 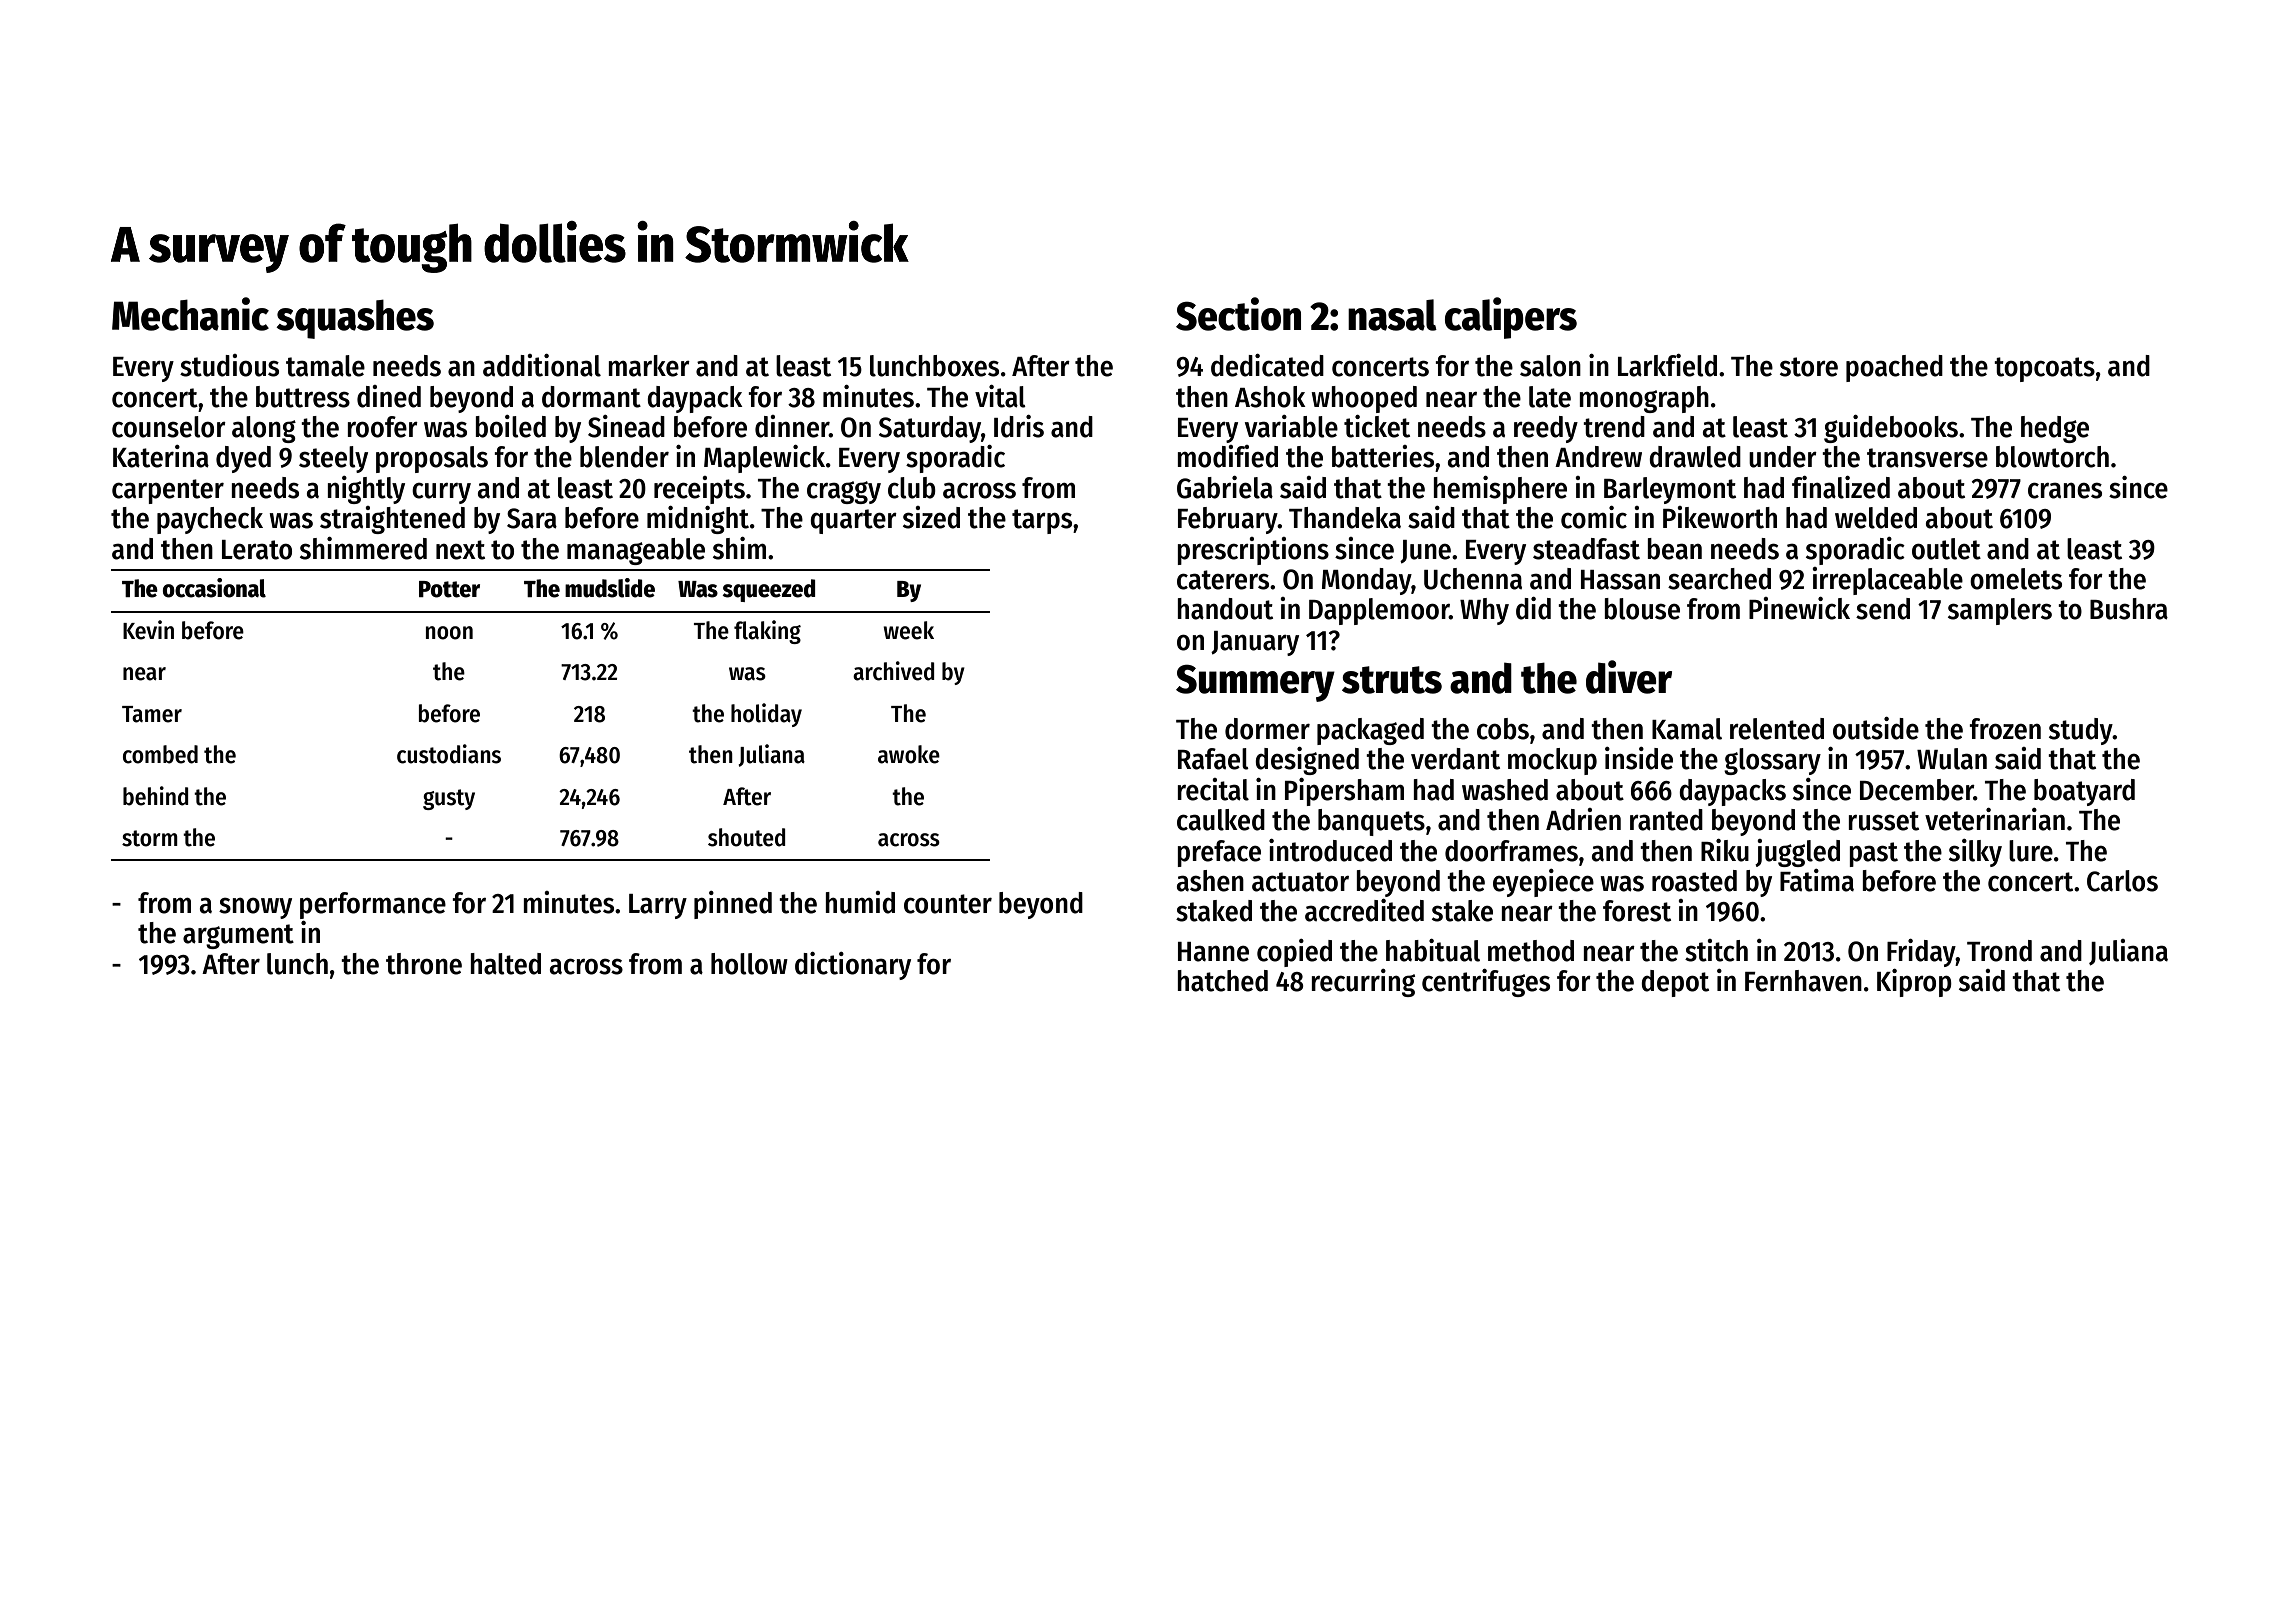 I want to click on handout, so click(x=1225, y=609).
